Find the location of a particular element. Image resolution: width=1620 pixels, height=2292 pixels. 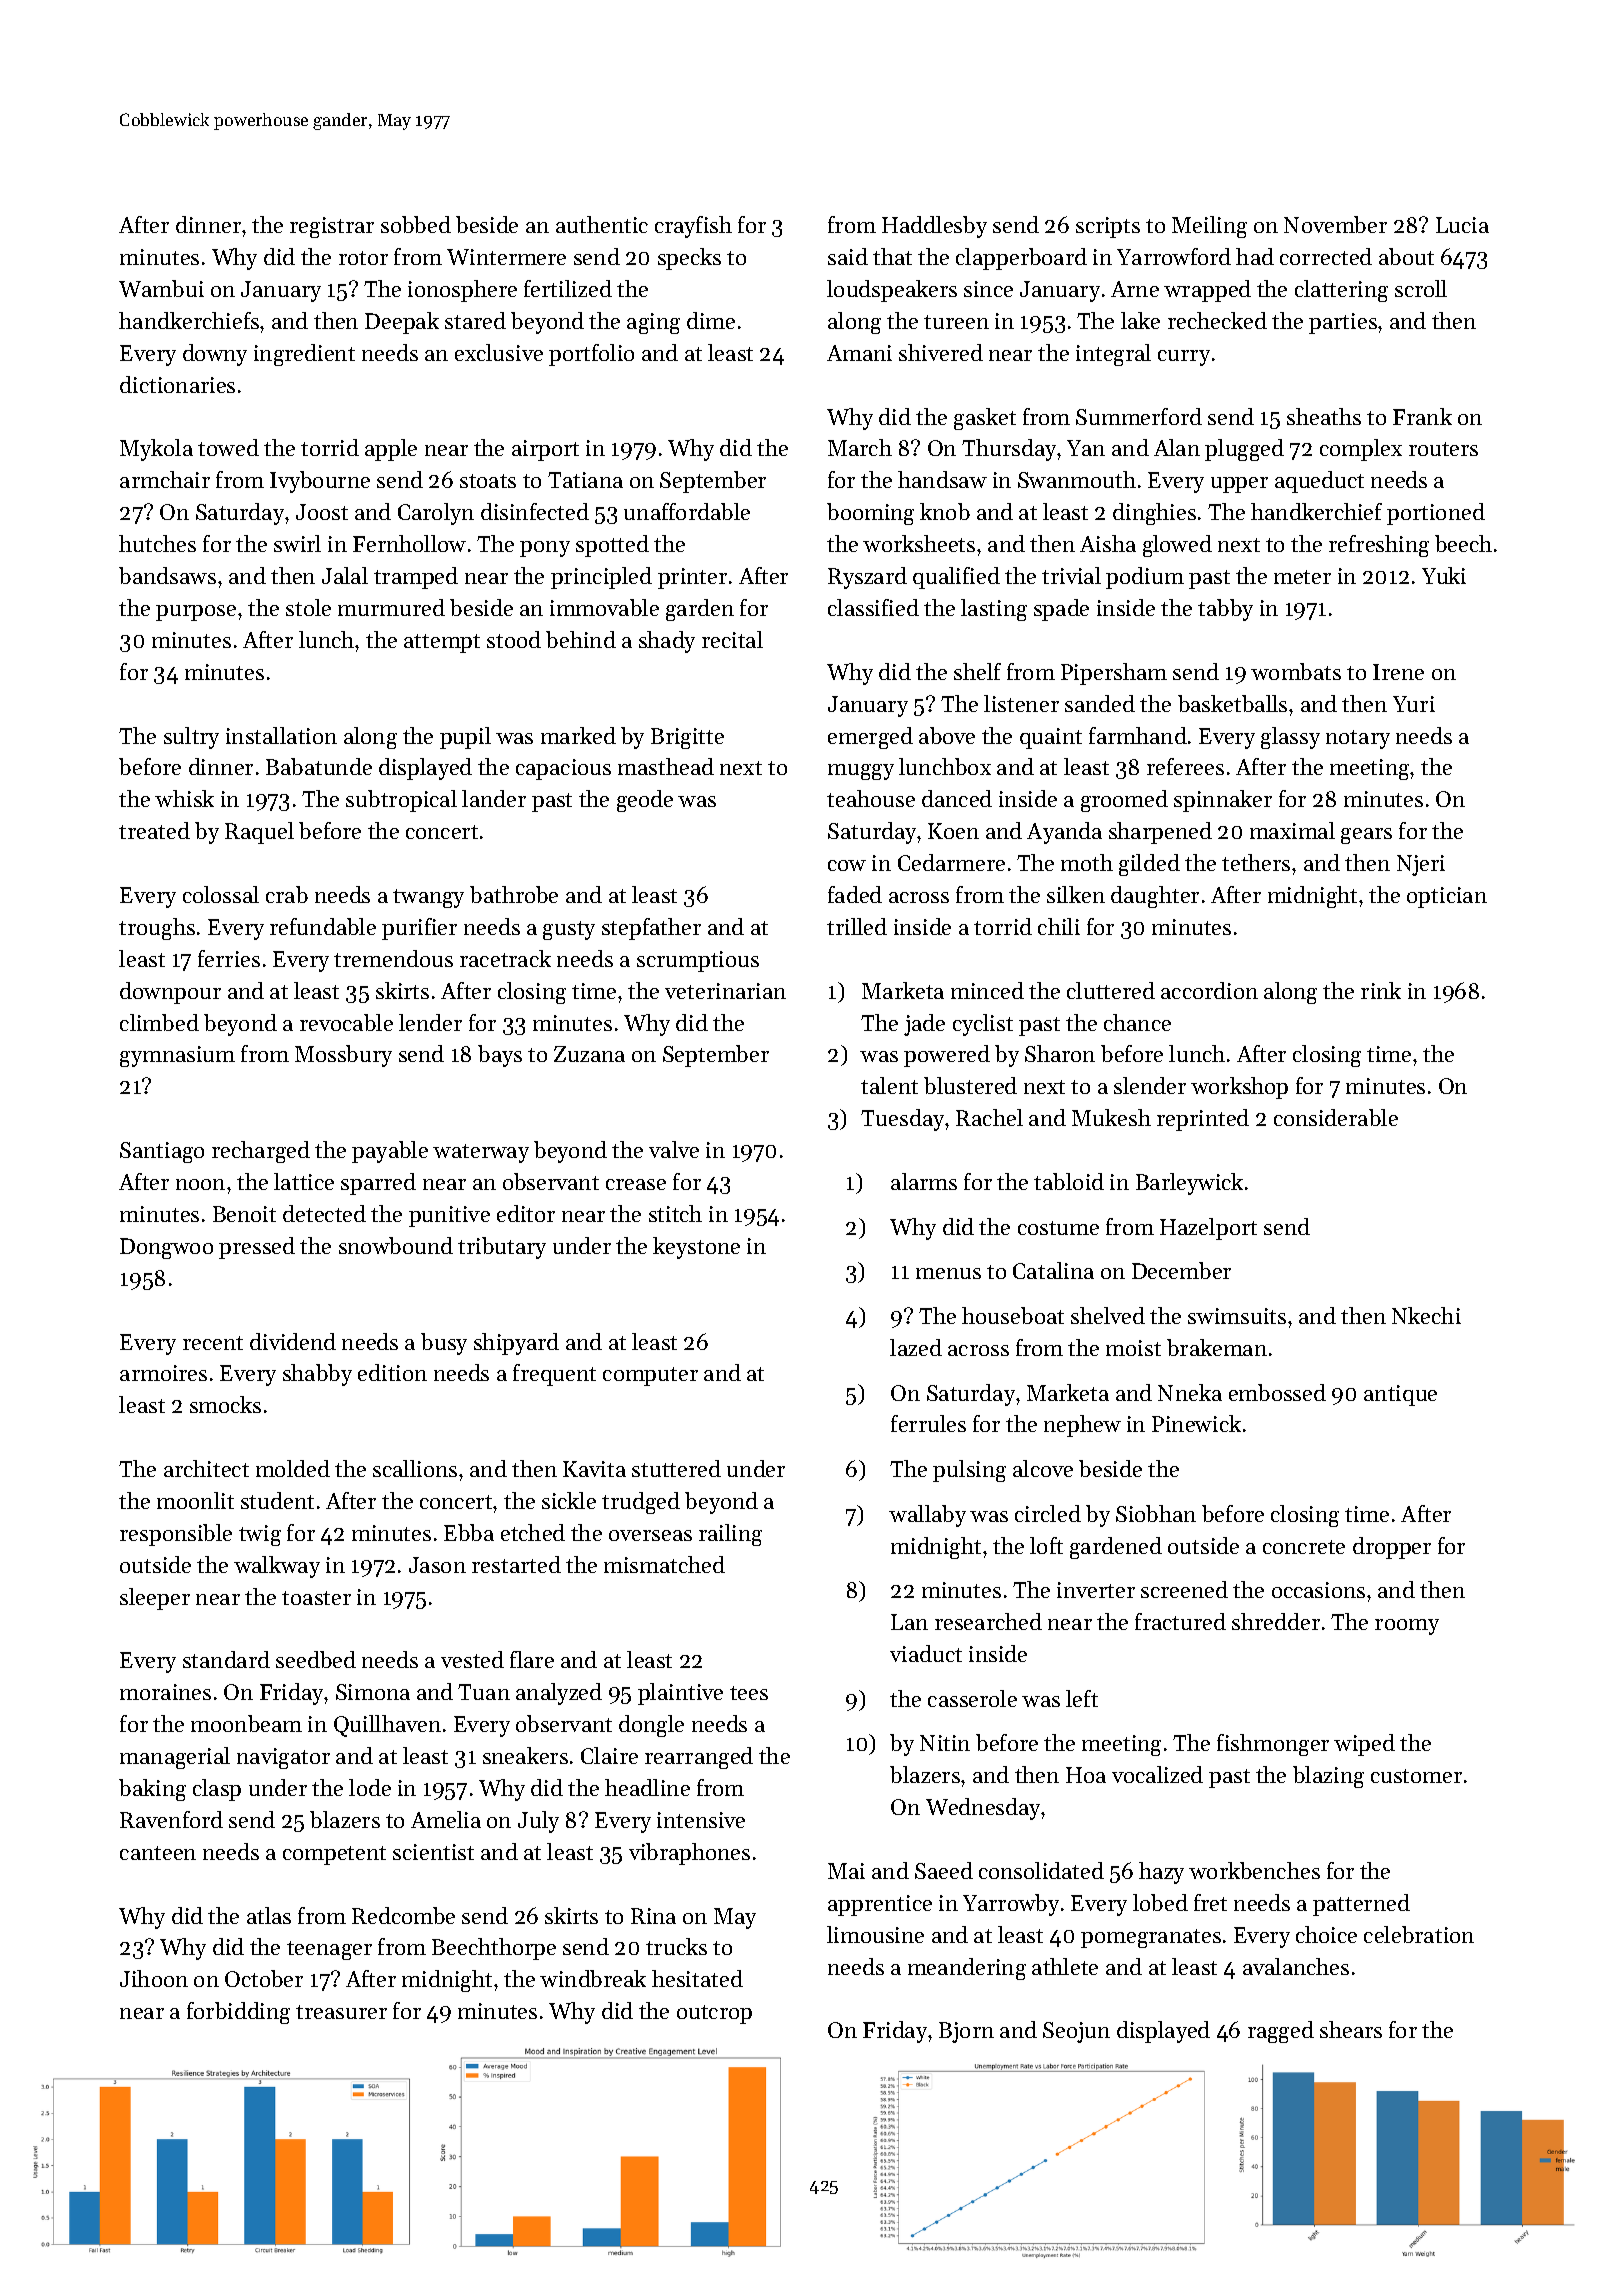

roomy is located at coordinates (1407, 1627).
